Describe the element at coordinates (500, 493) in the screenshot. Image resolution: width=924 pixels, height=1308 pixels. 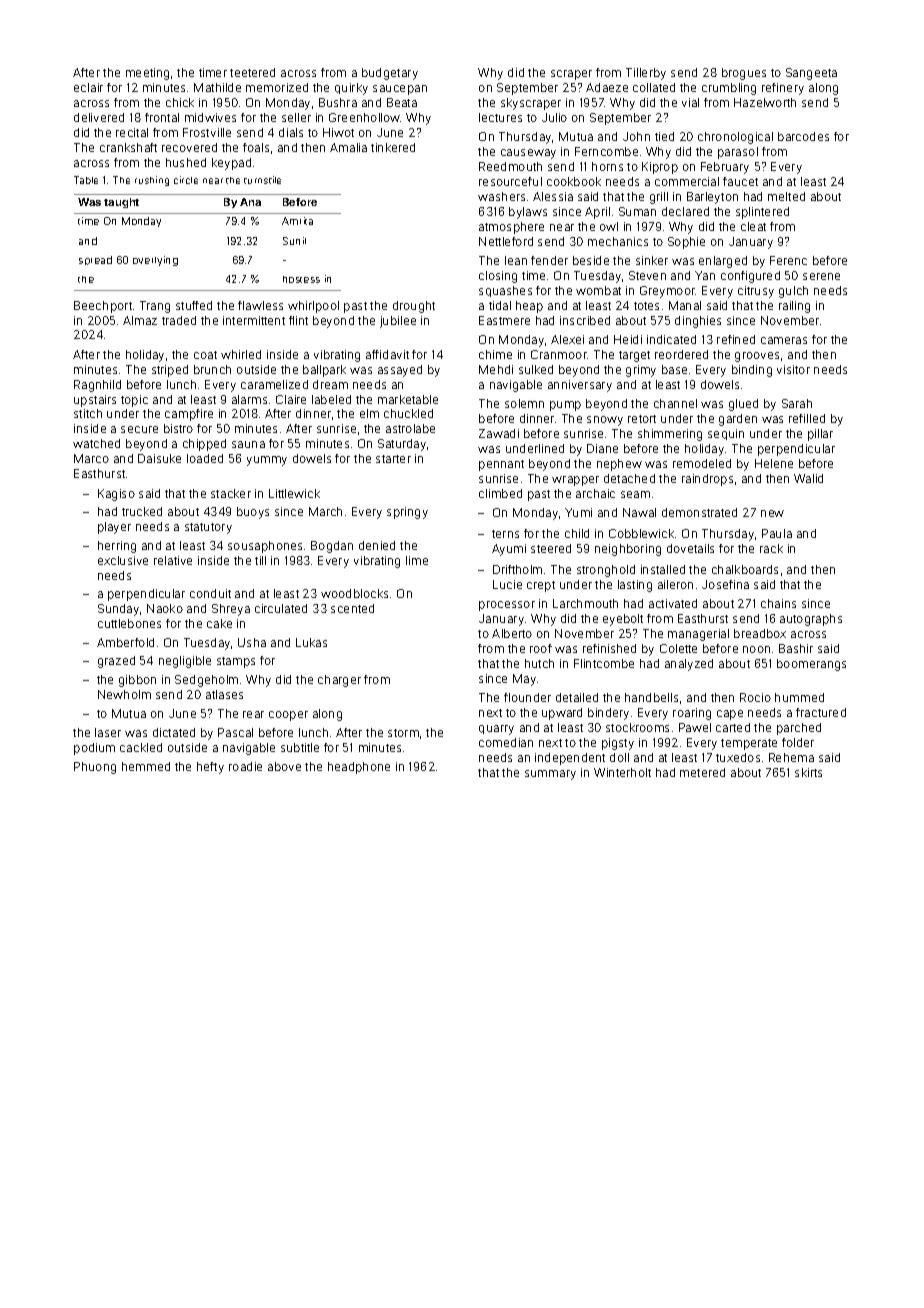
I see `climbed` at that location.
